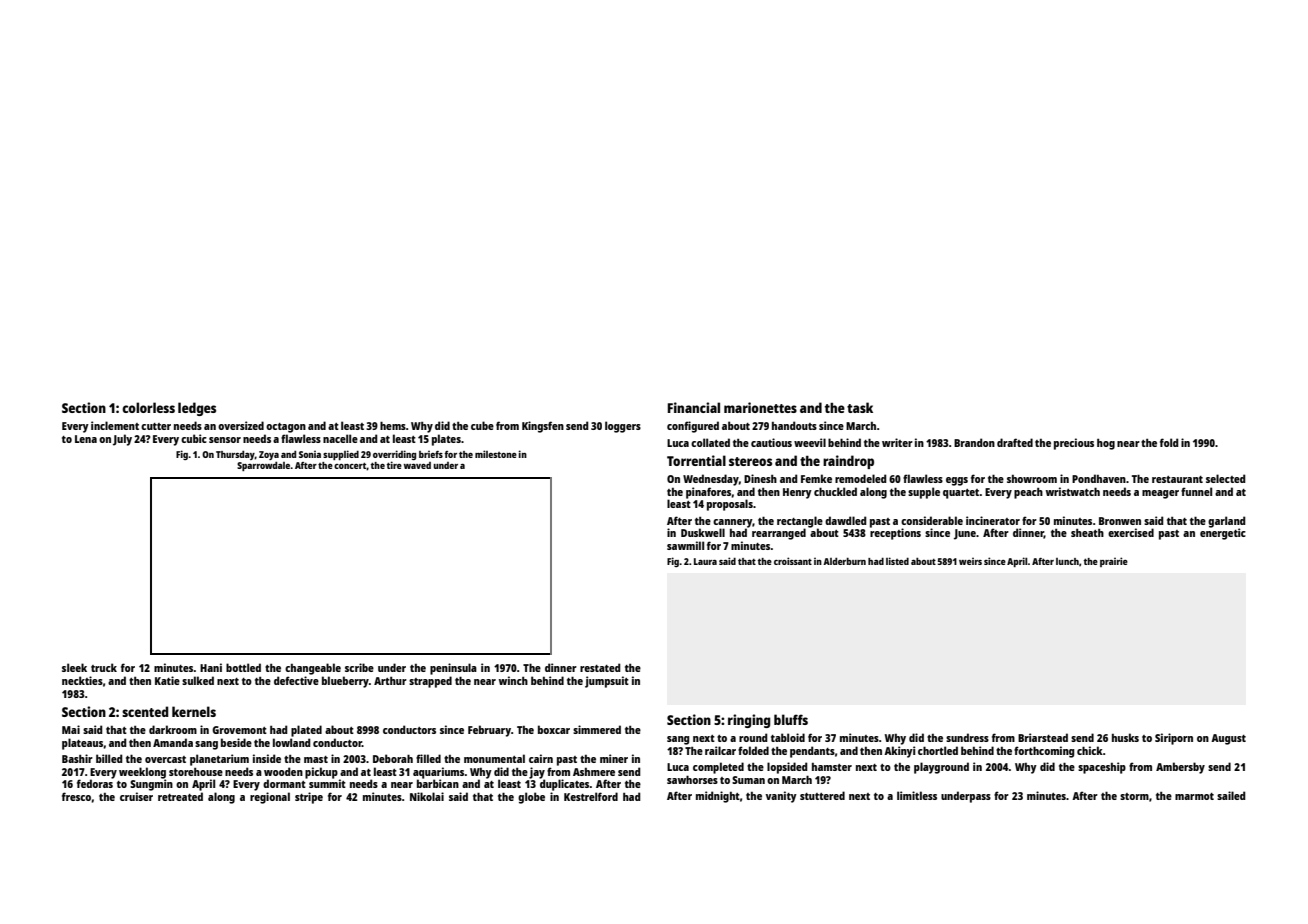  Describe the element at coordinates (554, 729) in the image. I see `boxcar` at that location.
